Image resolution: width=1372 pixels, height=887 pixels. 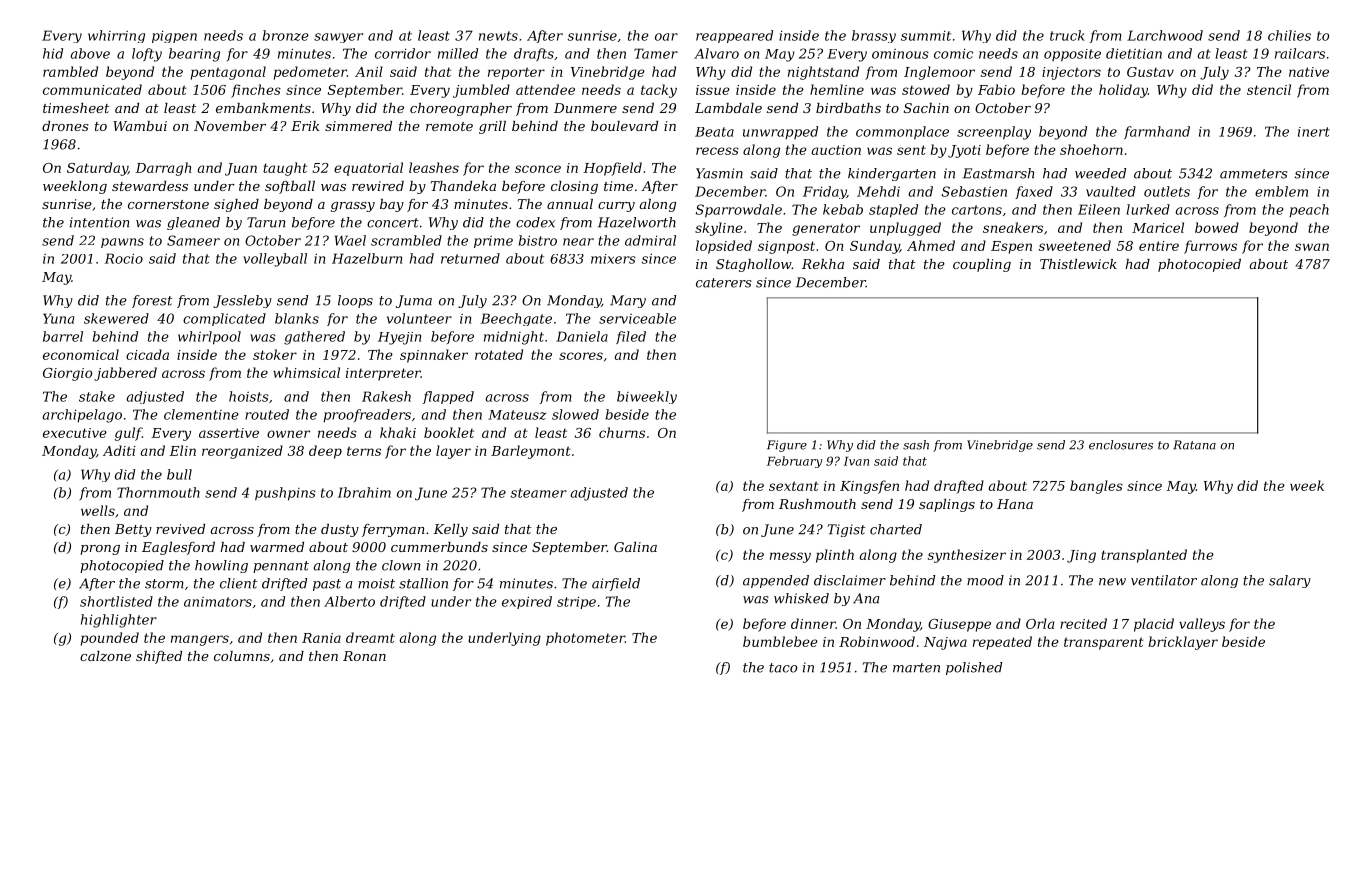 What do you see at coordinates (116, 601) in the screenshot?
I see `shortlisted` at bounding box center [116, 601].
